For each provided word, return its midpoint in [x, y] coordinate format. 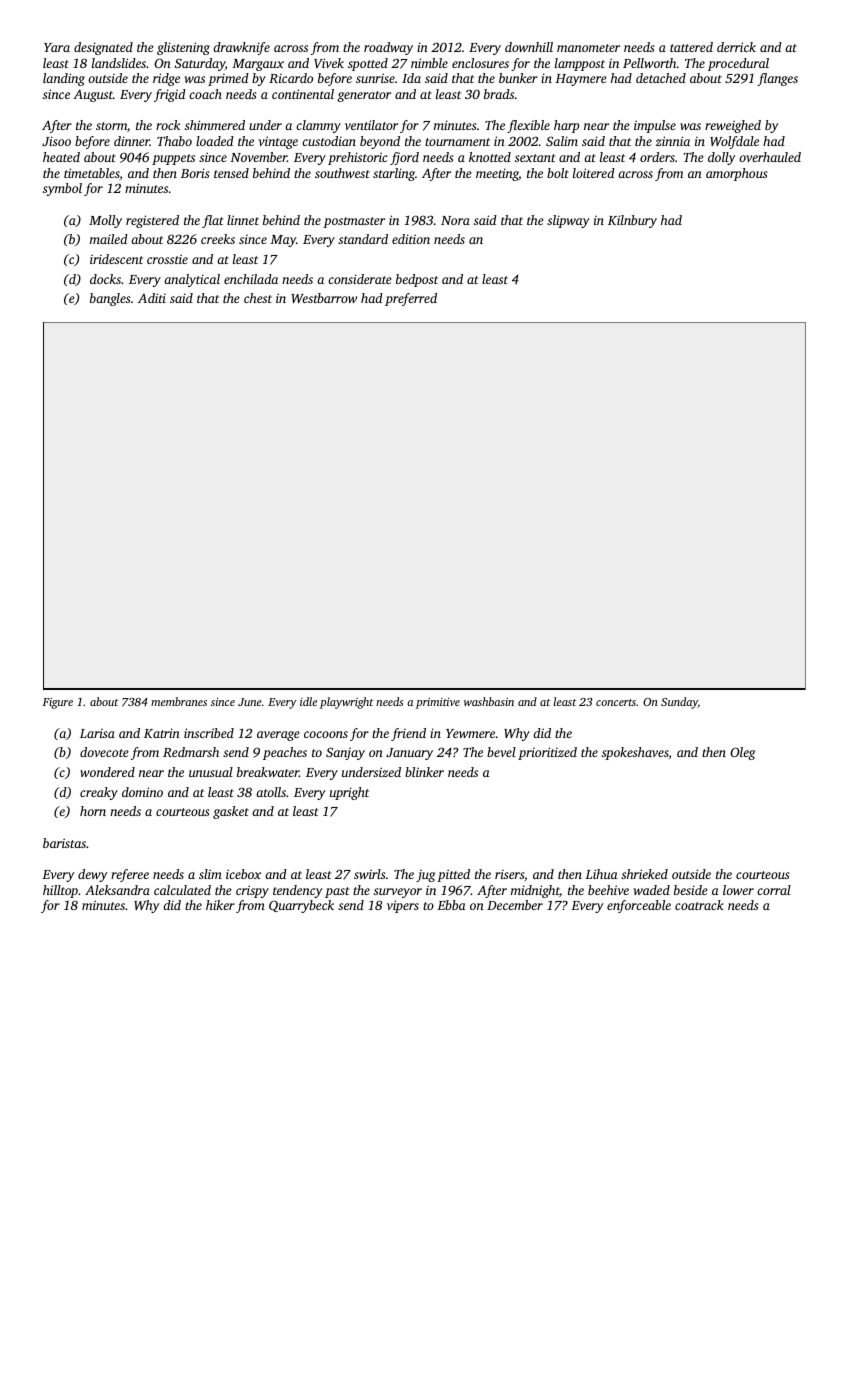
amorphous [737, 174]
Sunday [679, 703]
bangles [110, 299]
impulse [655, 126]
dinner [132, 141]
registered [152, 221]
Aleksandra [117, 890]
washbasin [489, 701]
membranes [179, 701]
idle [308, 701]
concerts [616, 702]
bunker [518, 78]
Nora [455, 220]
